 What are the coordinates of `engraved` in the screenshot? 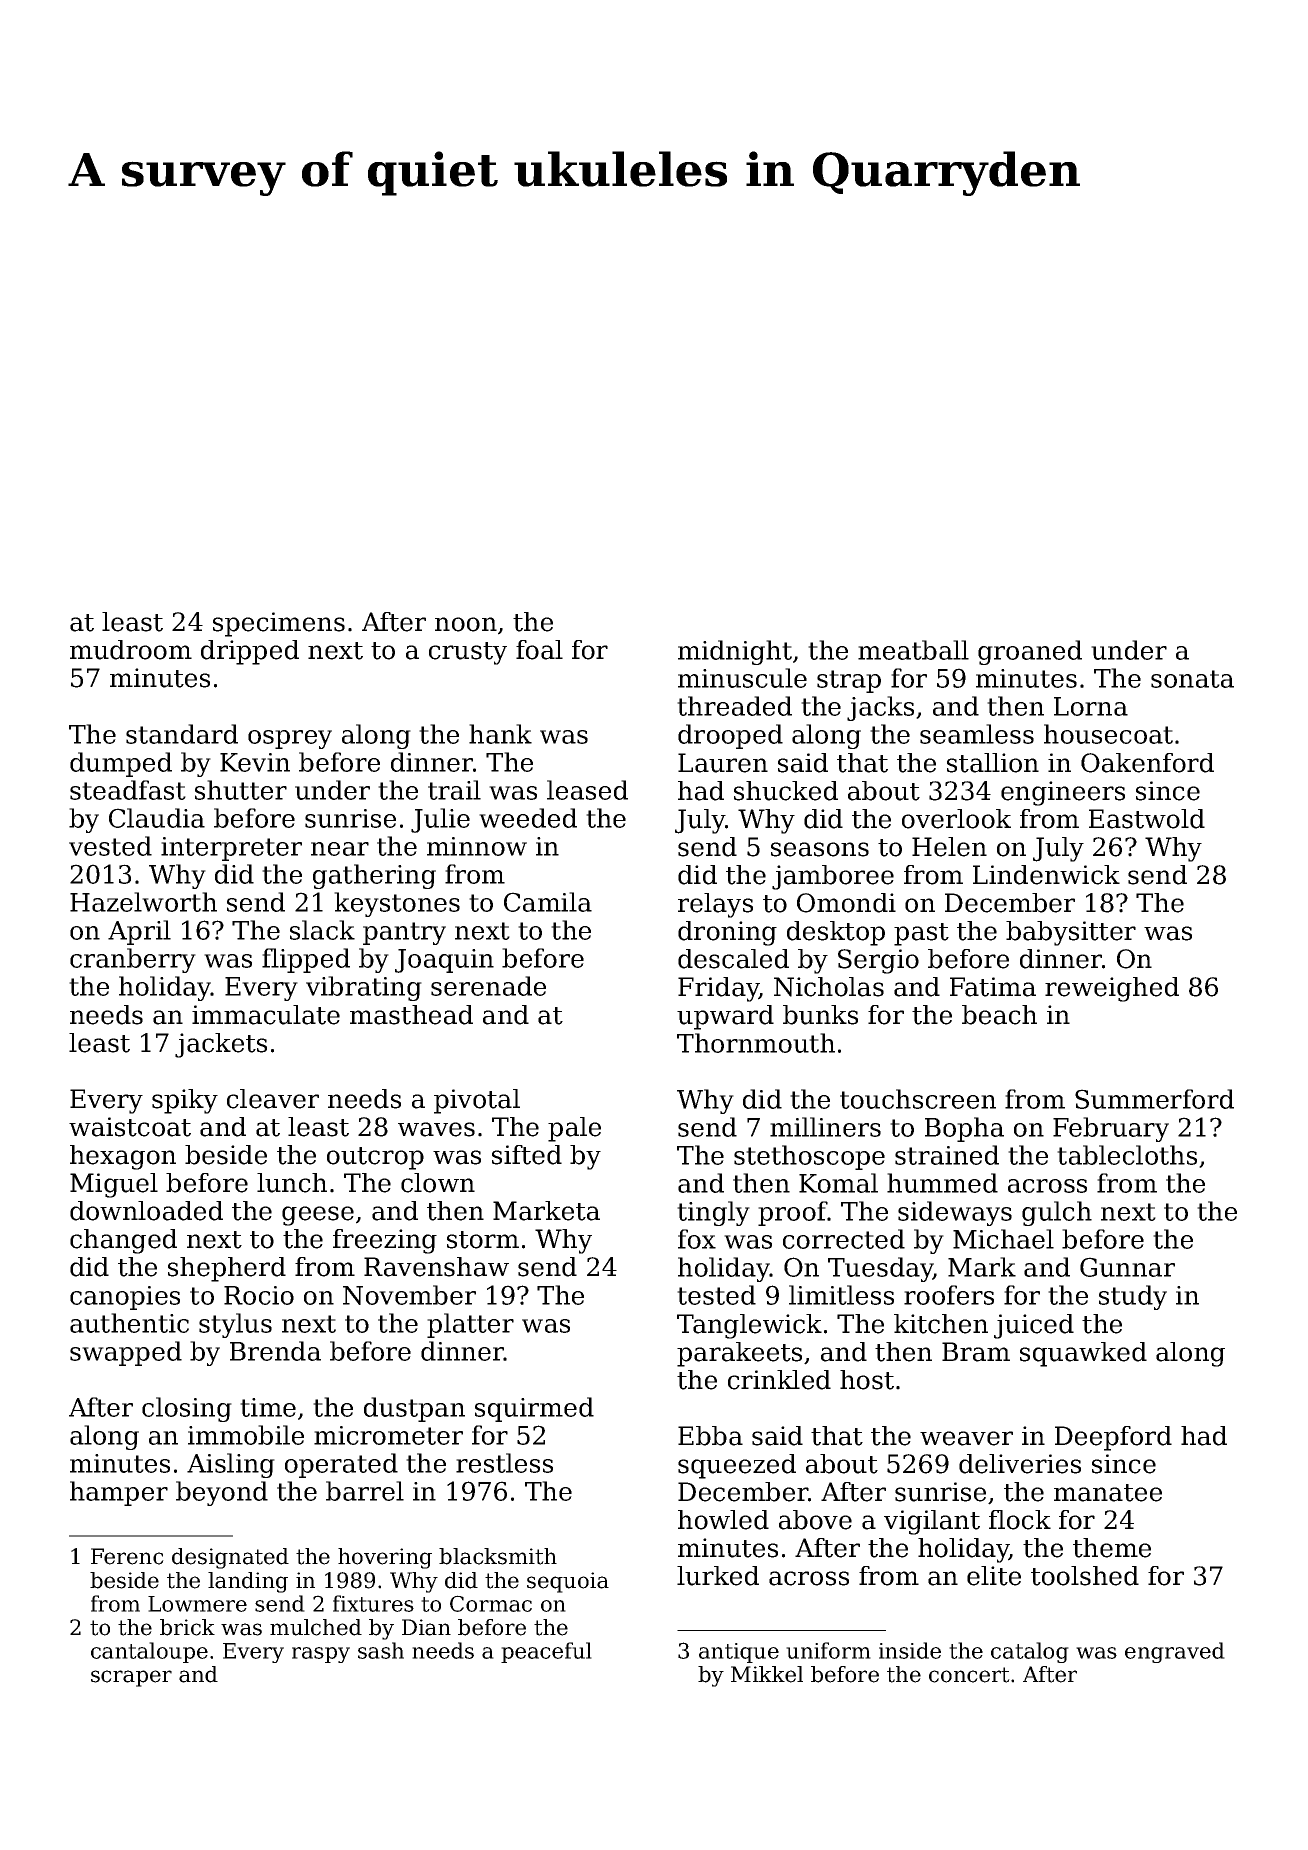 It's located at (1175, 1652).
